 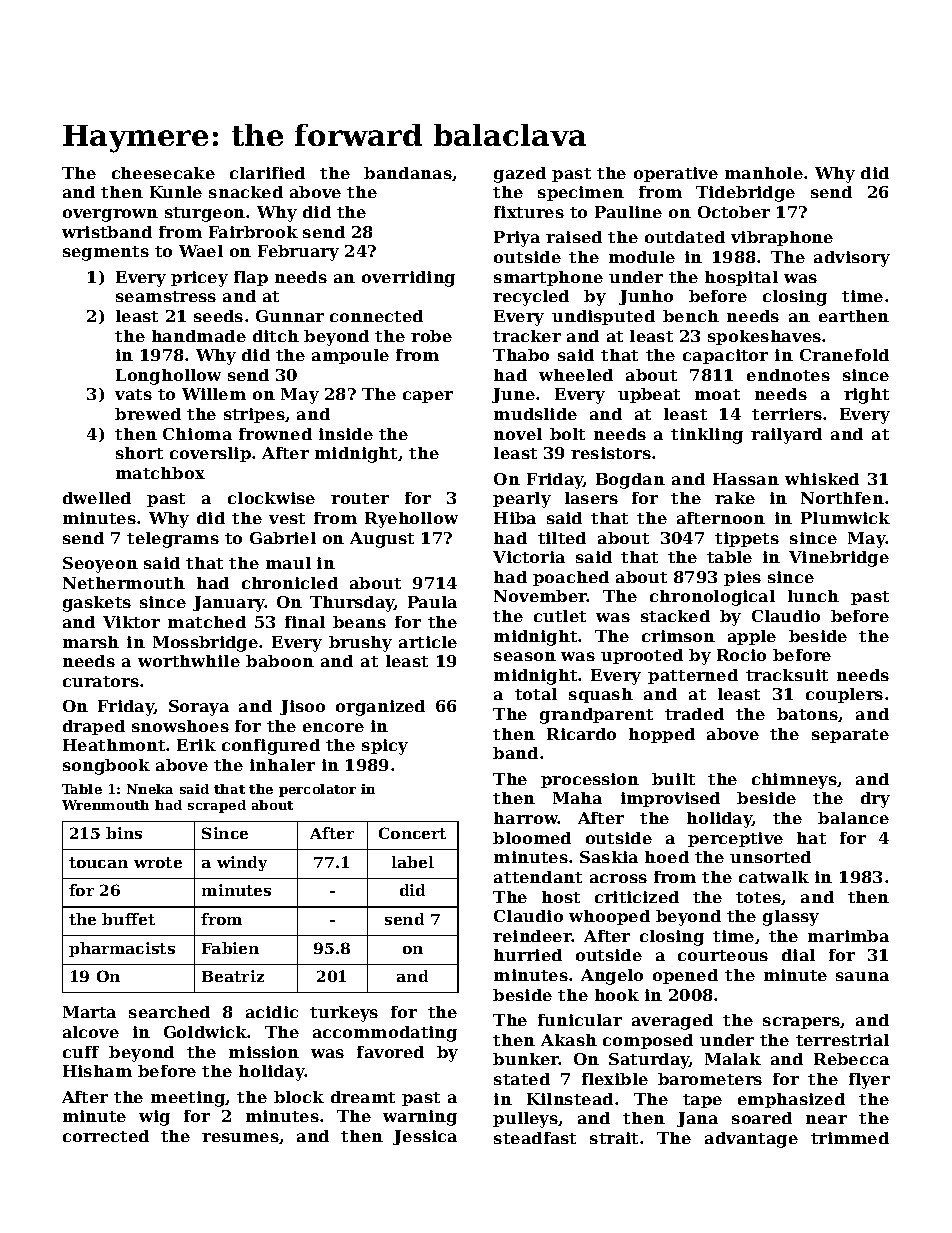 I want to click on hospital, so click(x=741, y=278).
